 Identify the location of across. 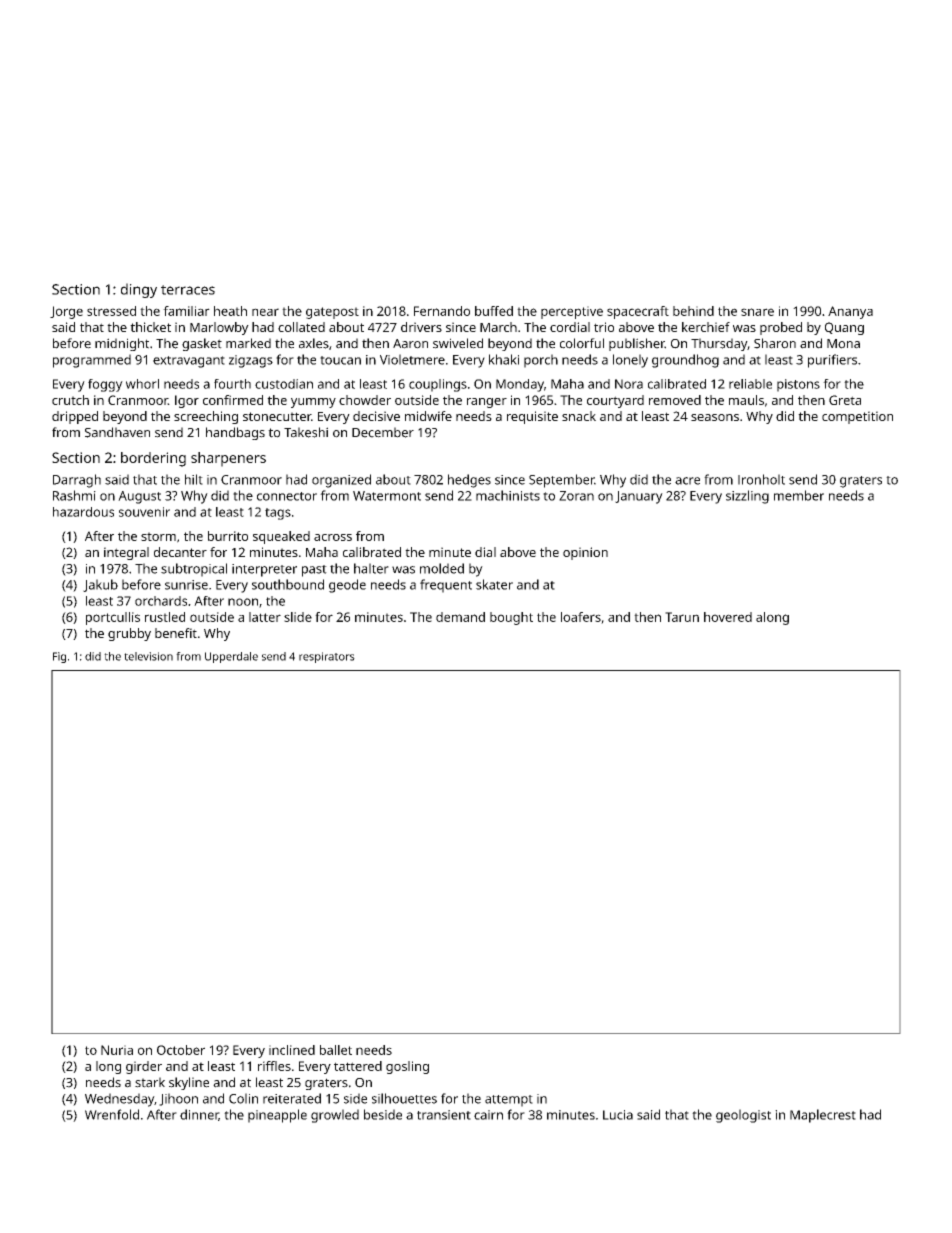
(333, 537).
